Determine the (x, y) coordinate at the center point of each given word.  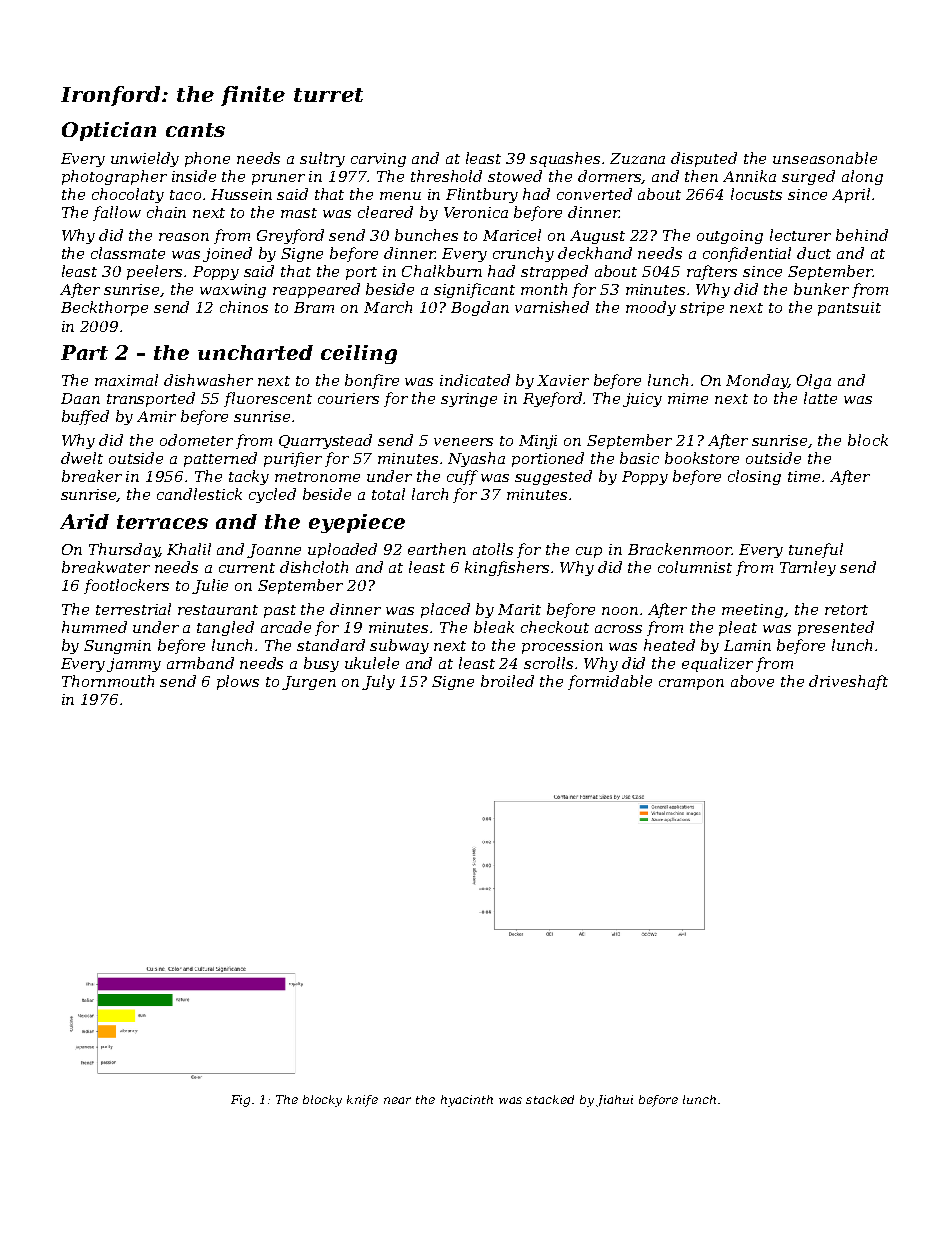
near (397, 1100)
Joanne (274, 551)
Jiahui (614, 1101)
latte (820, 398)
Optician (109, 131)
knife (362, 1101)
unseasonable (825, 158)
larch (430, 494)
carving (378, 160)
